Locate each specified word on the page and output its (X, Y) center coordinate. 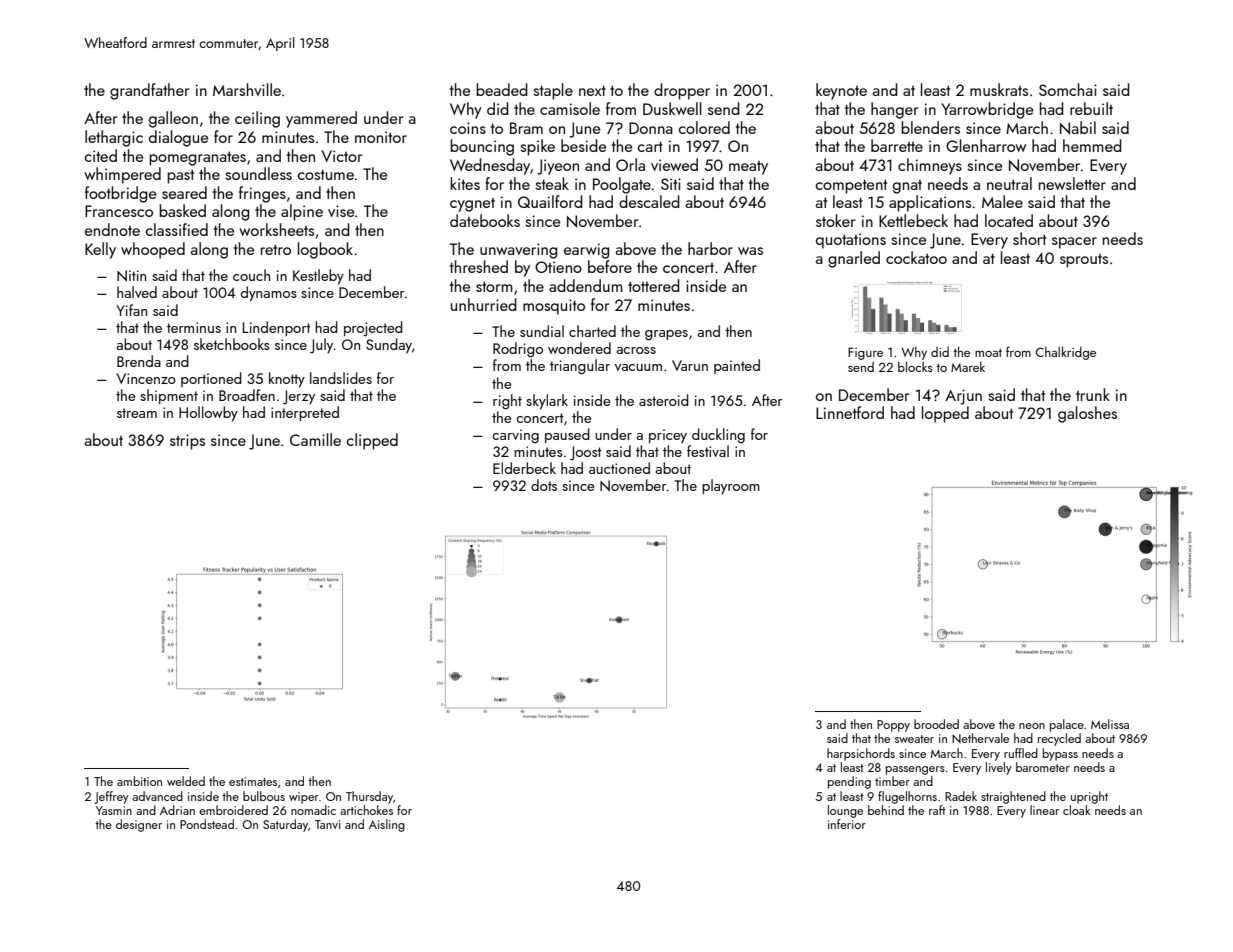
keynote (841, 91)
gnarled (854, 259)
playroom (731, 486)
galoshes (1087, 414)
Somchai (1068, 89)
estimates (253, 781)
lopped (945, 414)
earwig (587, 251)
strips (187, 442)
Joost (586, 453)
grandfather (149, 91)
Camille (315, 439)
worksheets (276, 229)
